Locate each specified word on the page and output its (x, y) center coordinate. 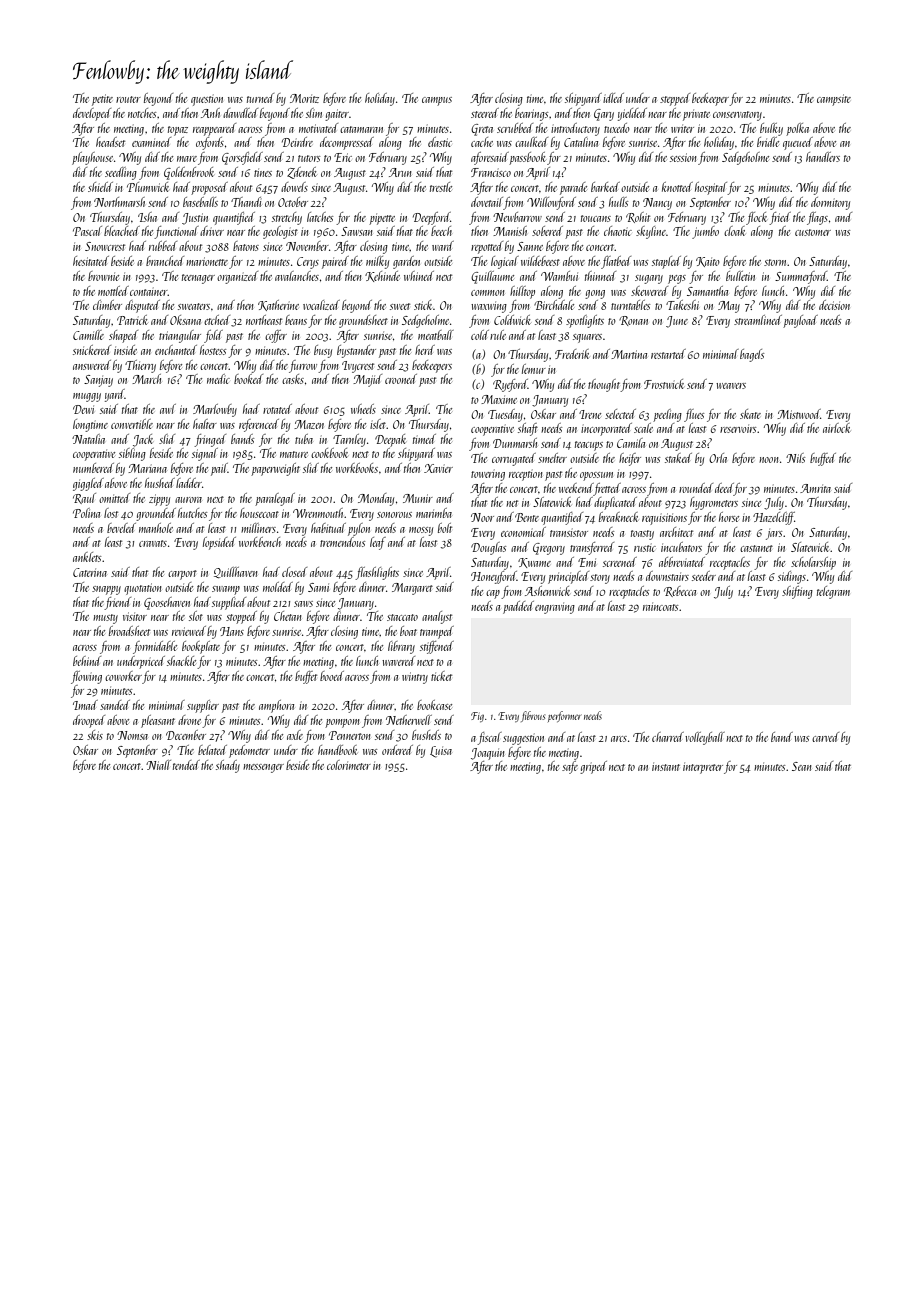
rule (498, 335)
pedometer (249, 751)
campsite (834, 100)
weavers (731, 386)
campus (437, 101)
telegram (833, 592)
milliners (258, 528)
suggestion (523, 739)
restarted (668, 354)
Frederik (572, 354)
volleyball (705, 738)
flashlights (377, 573)
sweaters (194, 306)
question (207, 100)
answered (92, 365)
